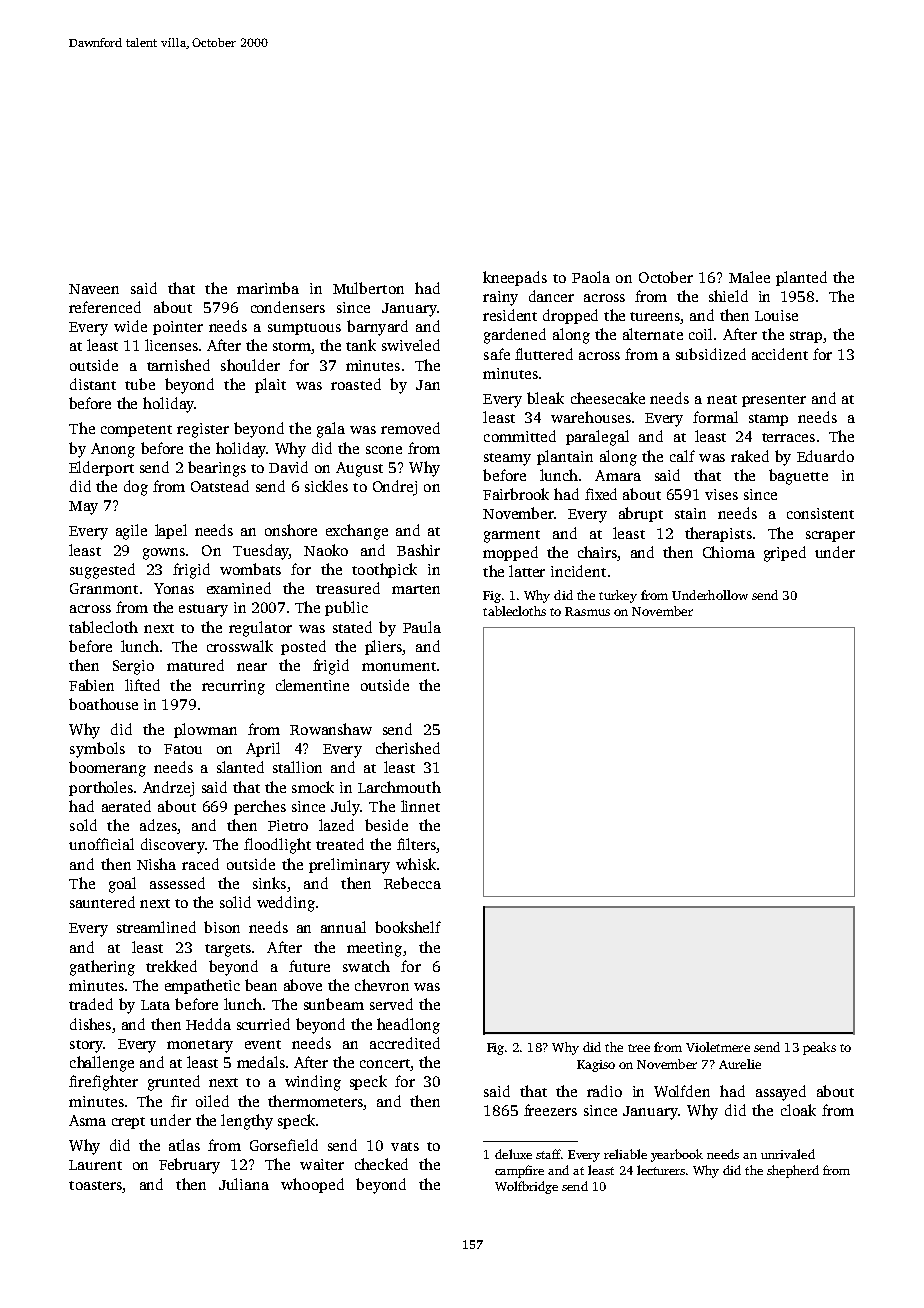 This screenshot has height=1308, width=924. I want to click on linnet, so click(420, 806).
